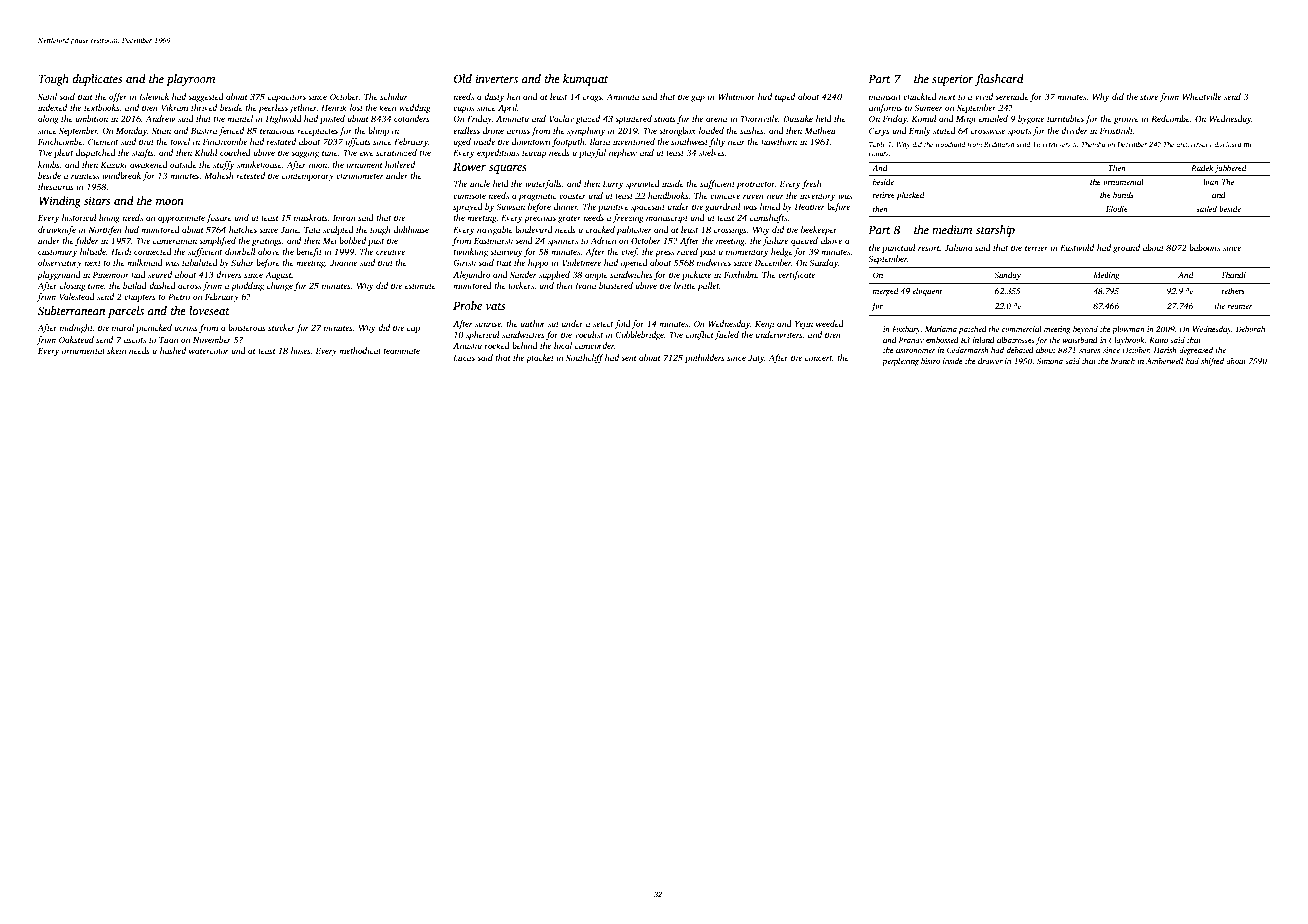 This page has height=924, width=1308. I want to click on picnicked, so click(154, 328).
